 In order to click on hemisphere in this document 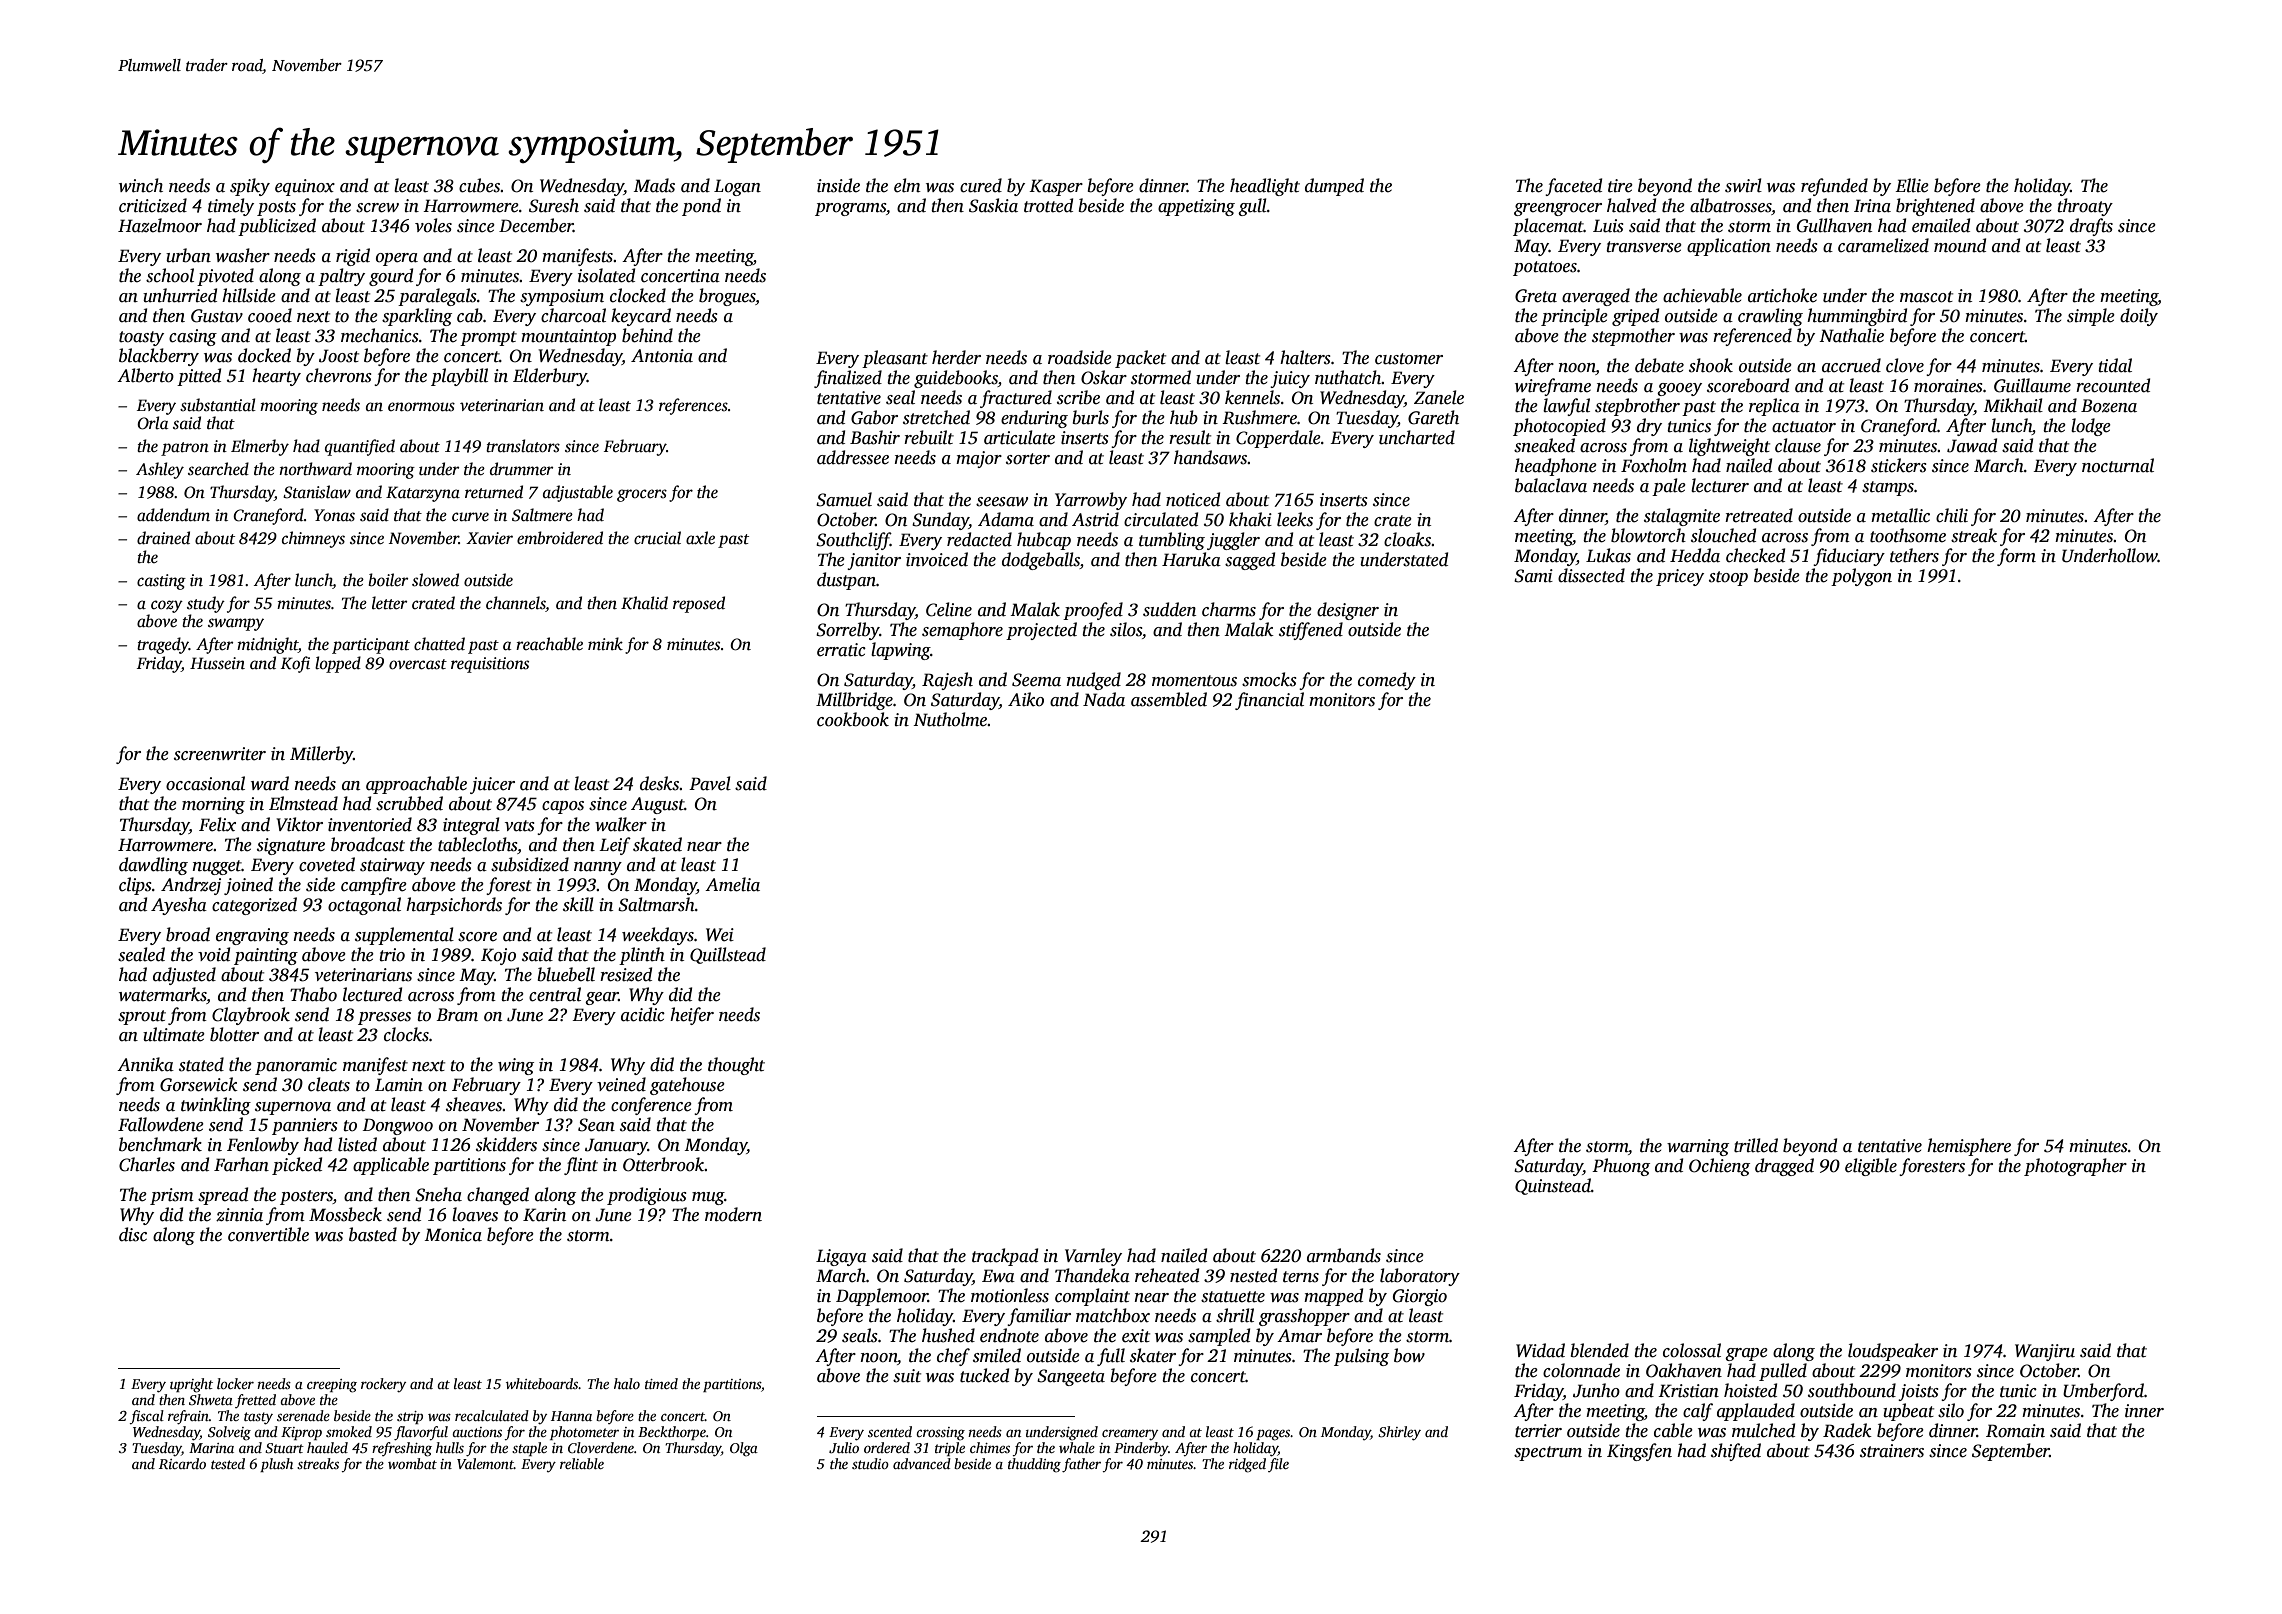, I will do `click(1969, 1147)`.
